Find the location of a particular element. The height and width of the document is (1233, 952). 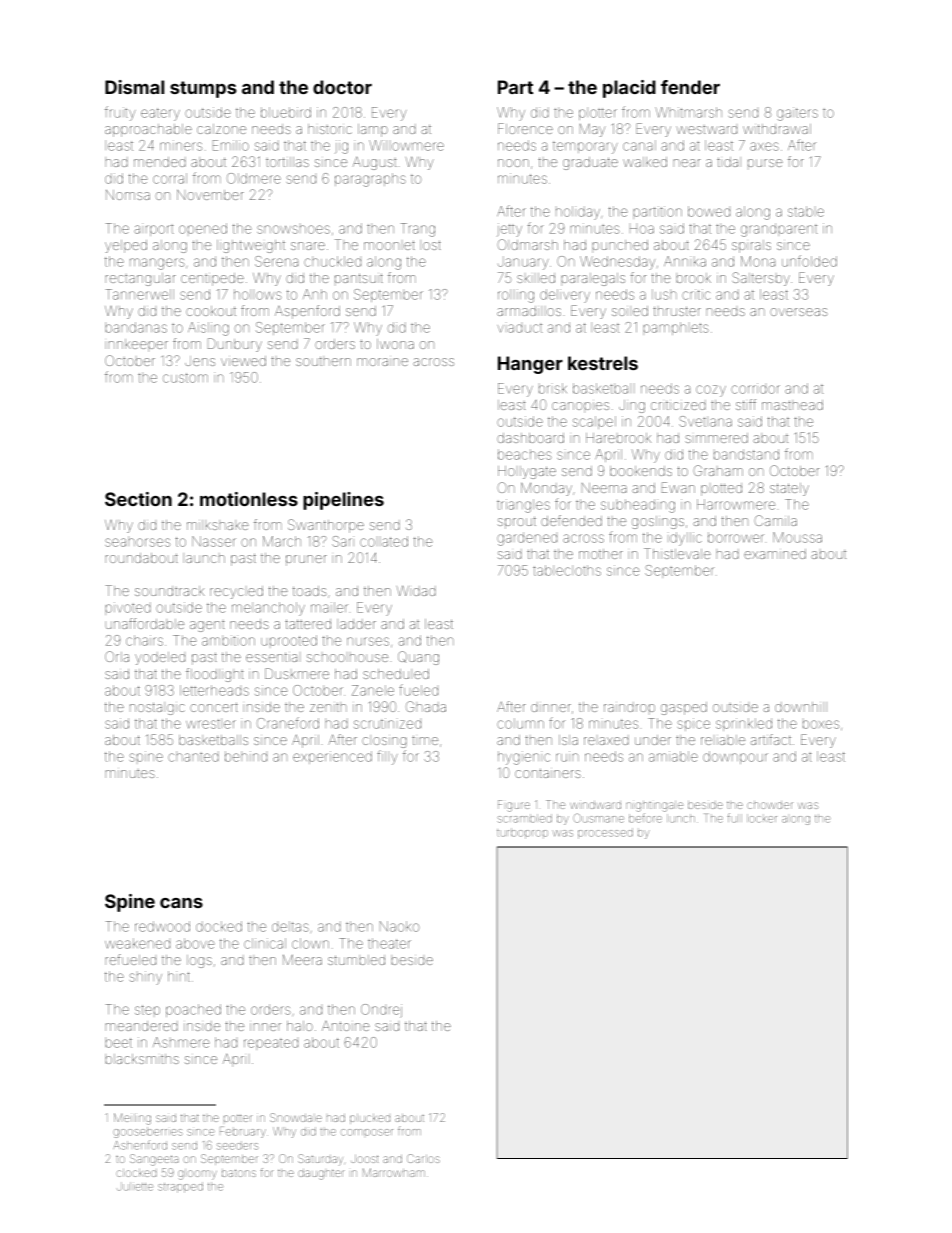

stiff is located at coordinates (746, 404).
